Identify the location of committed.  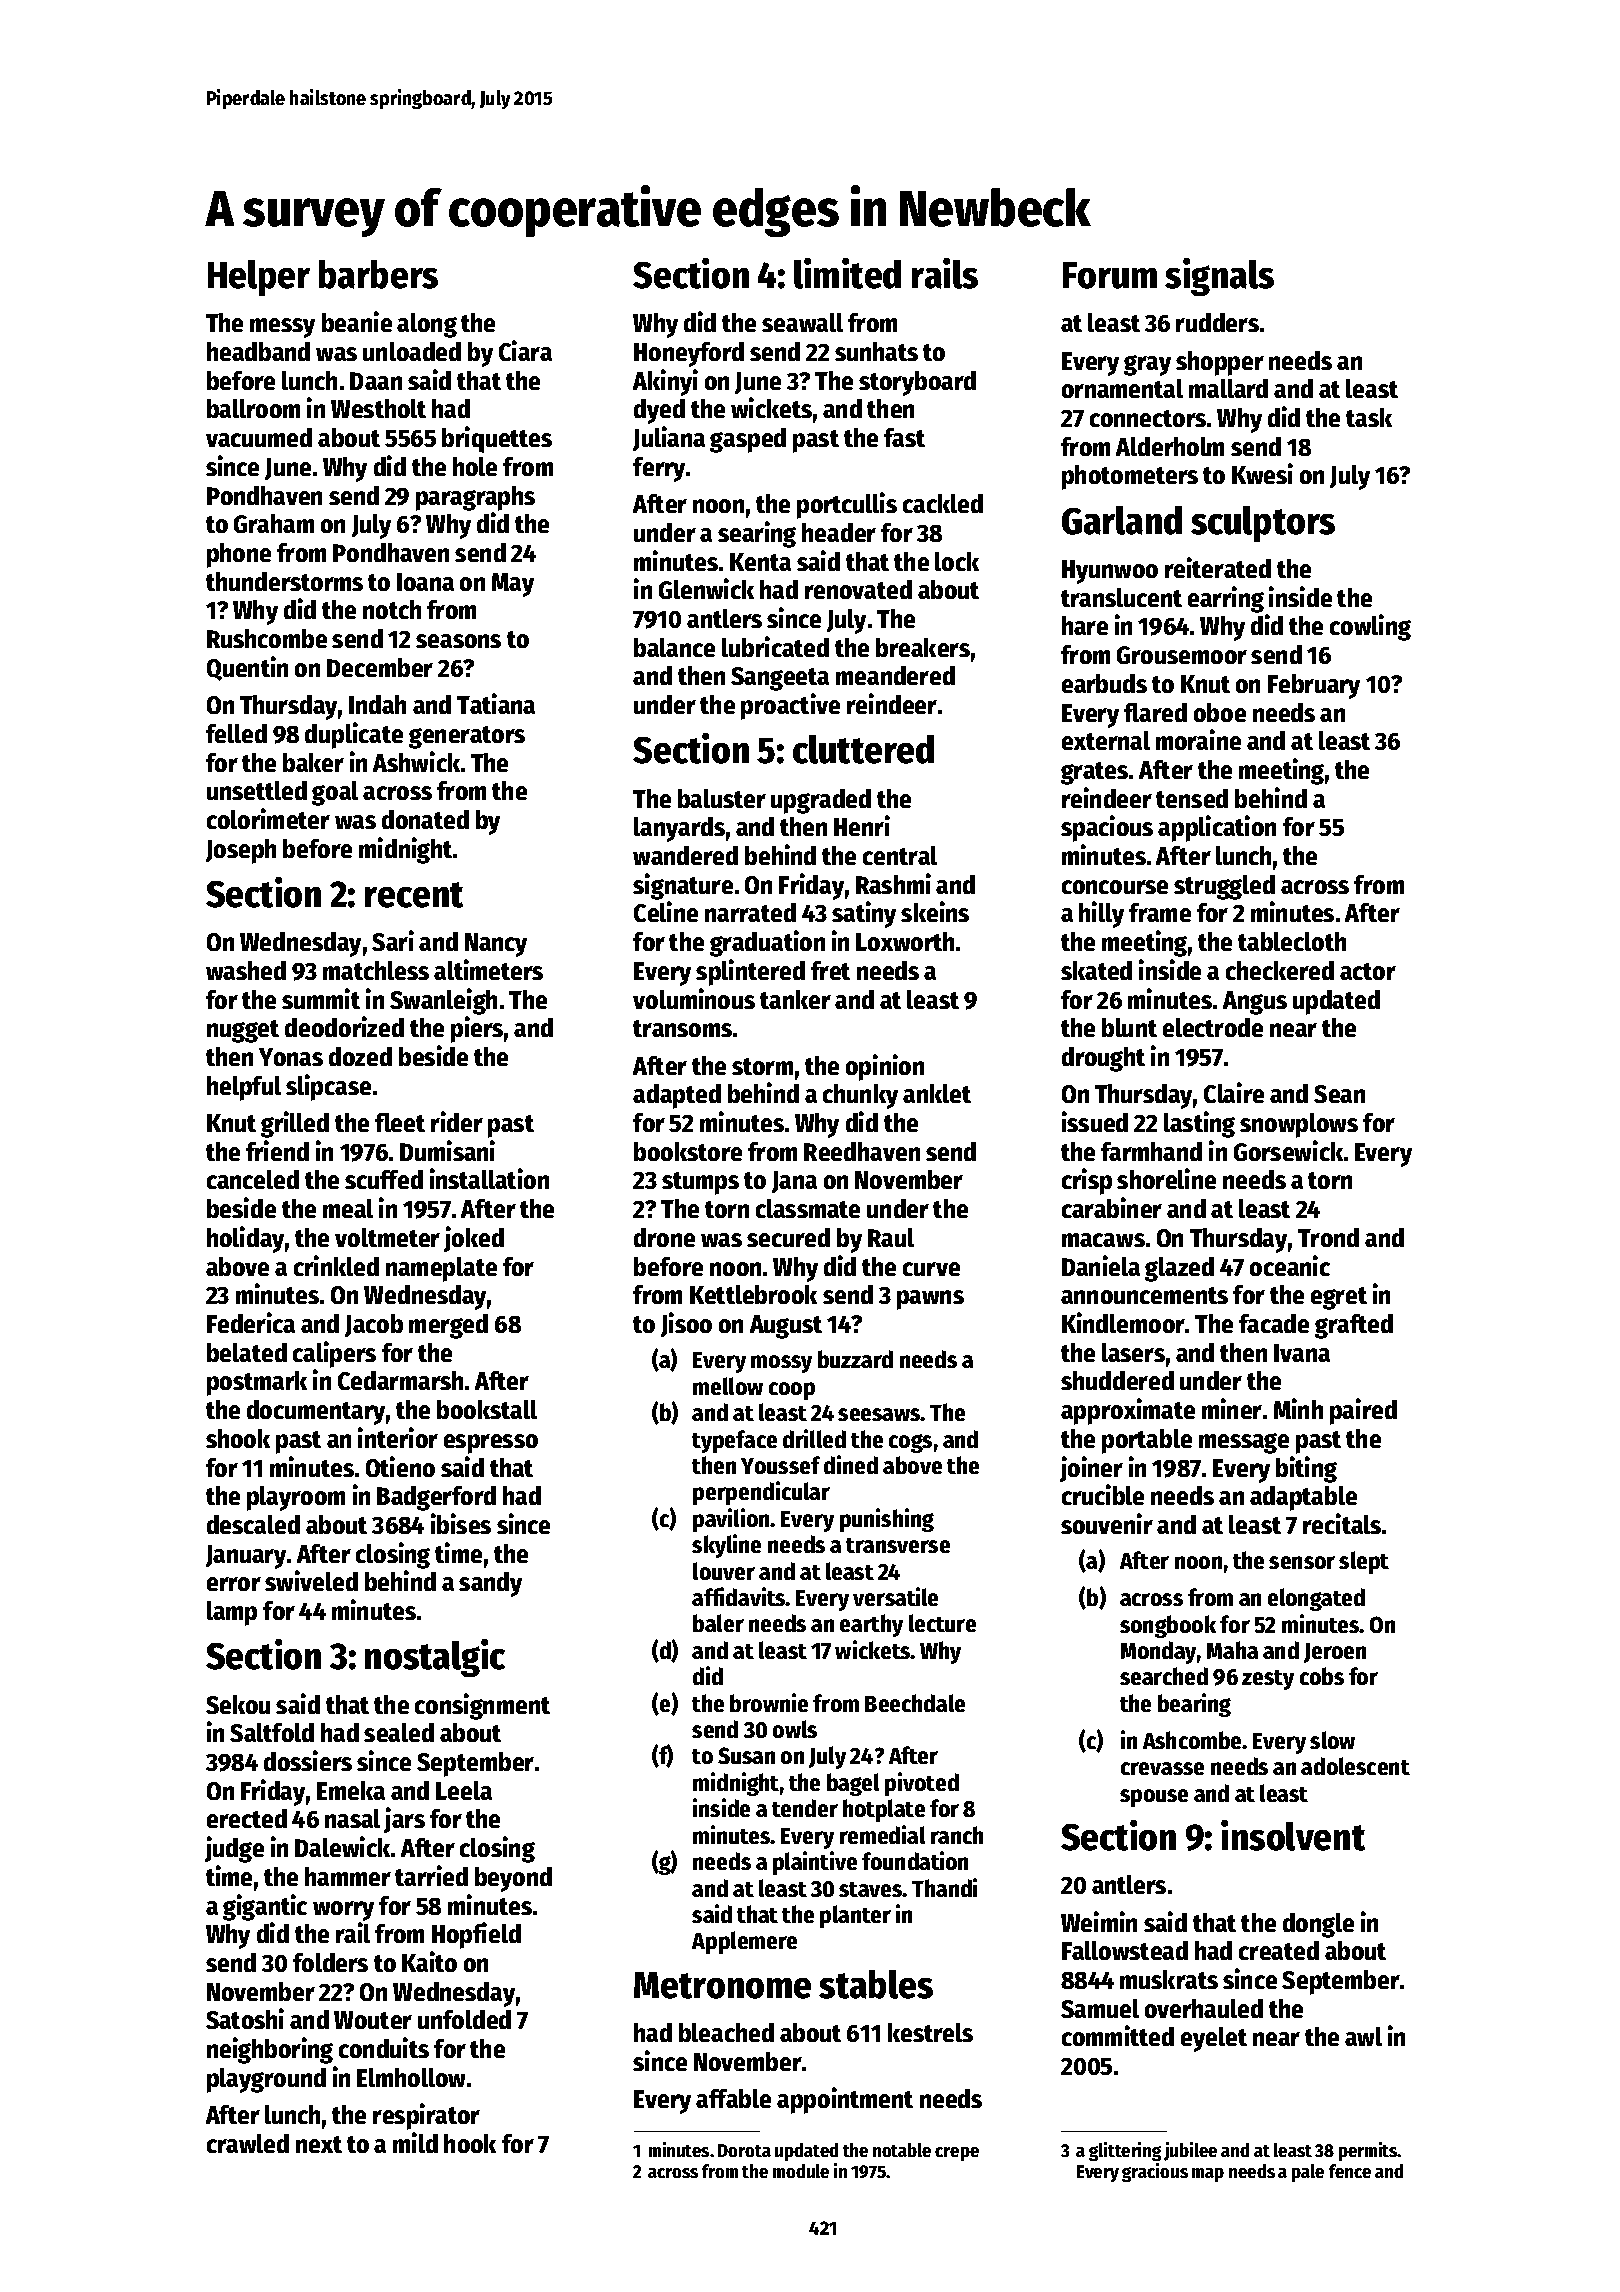
(1118, 2035).
